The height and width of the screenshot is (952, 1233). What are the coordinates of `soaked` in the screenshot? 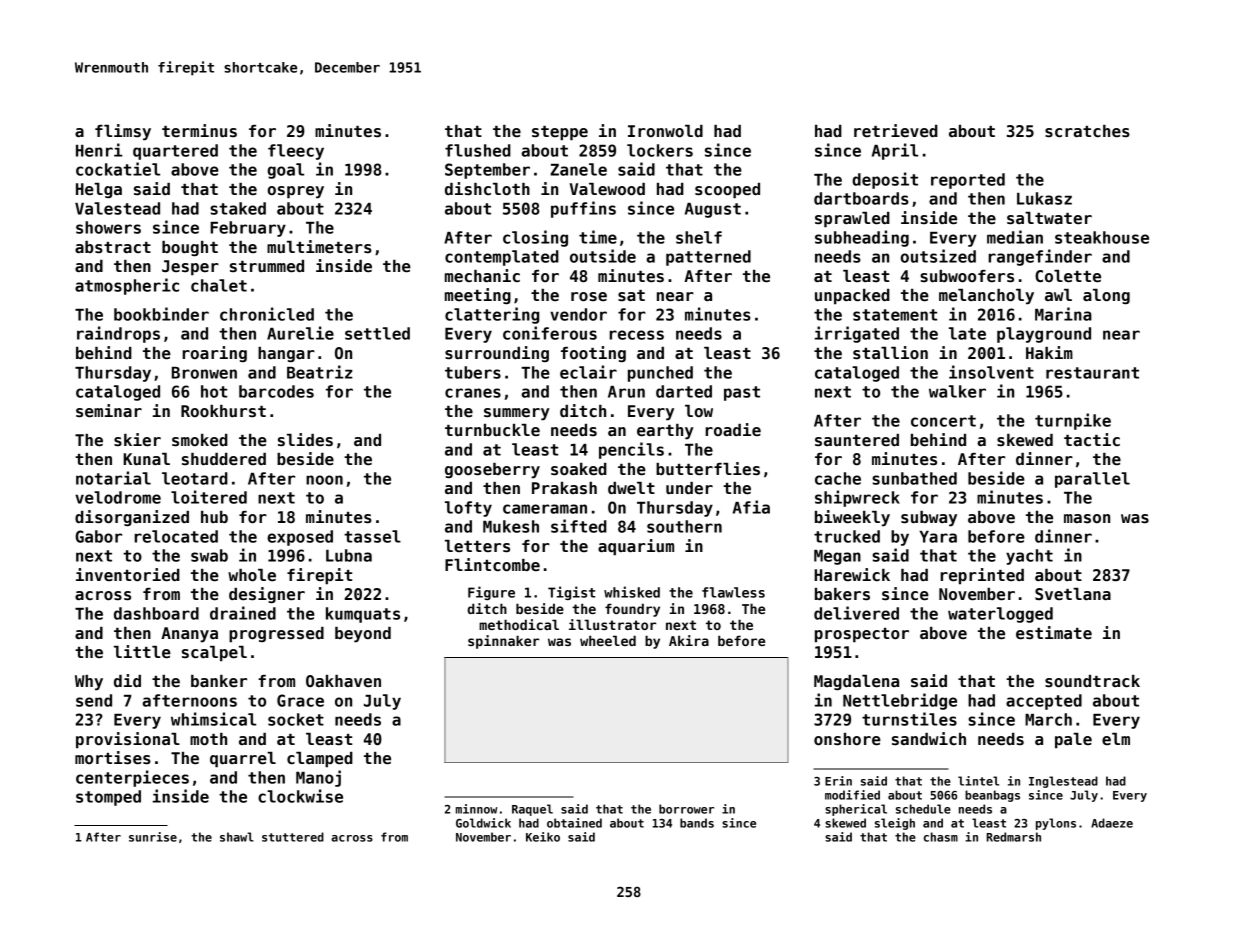 It's located at (579, 469).
